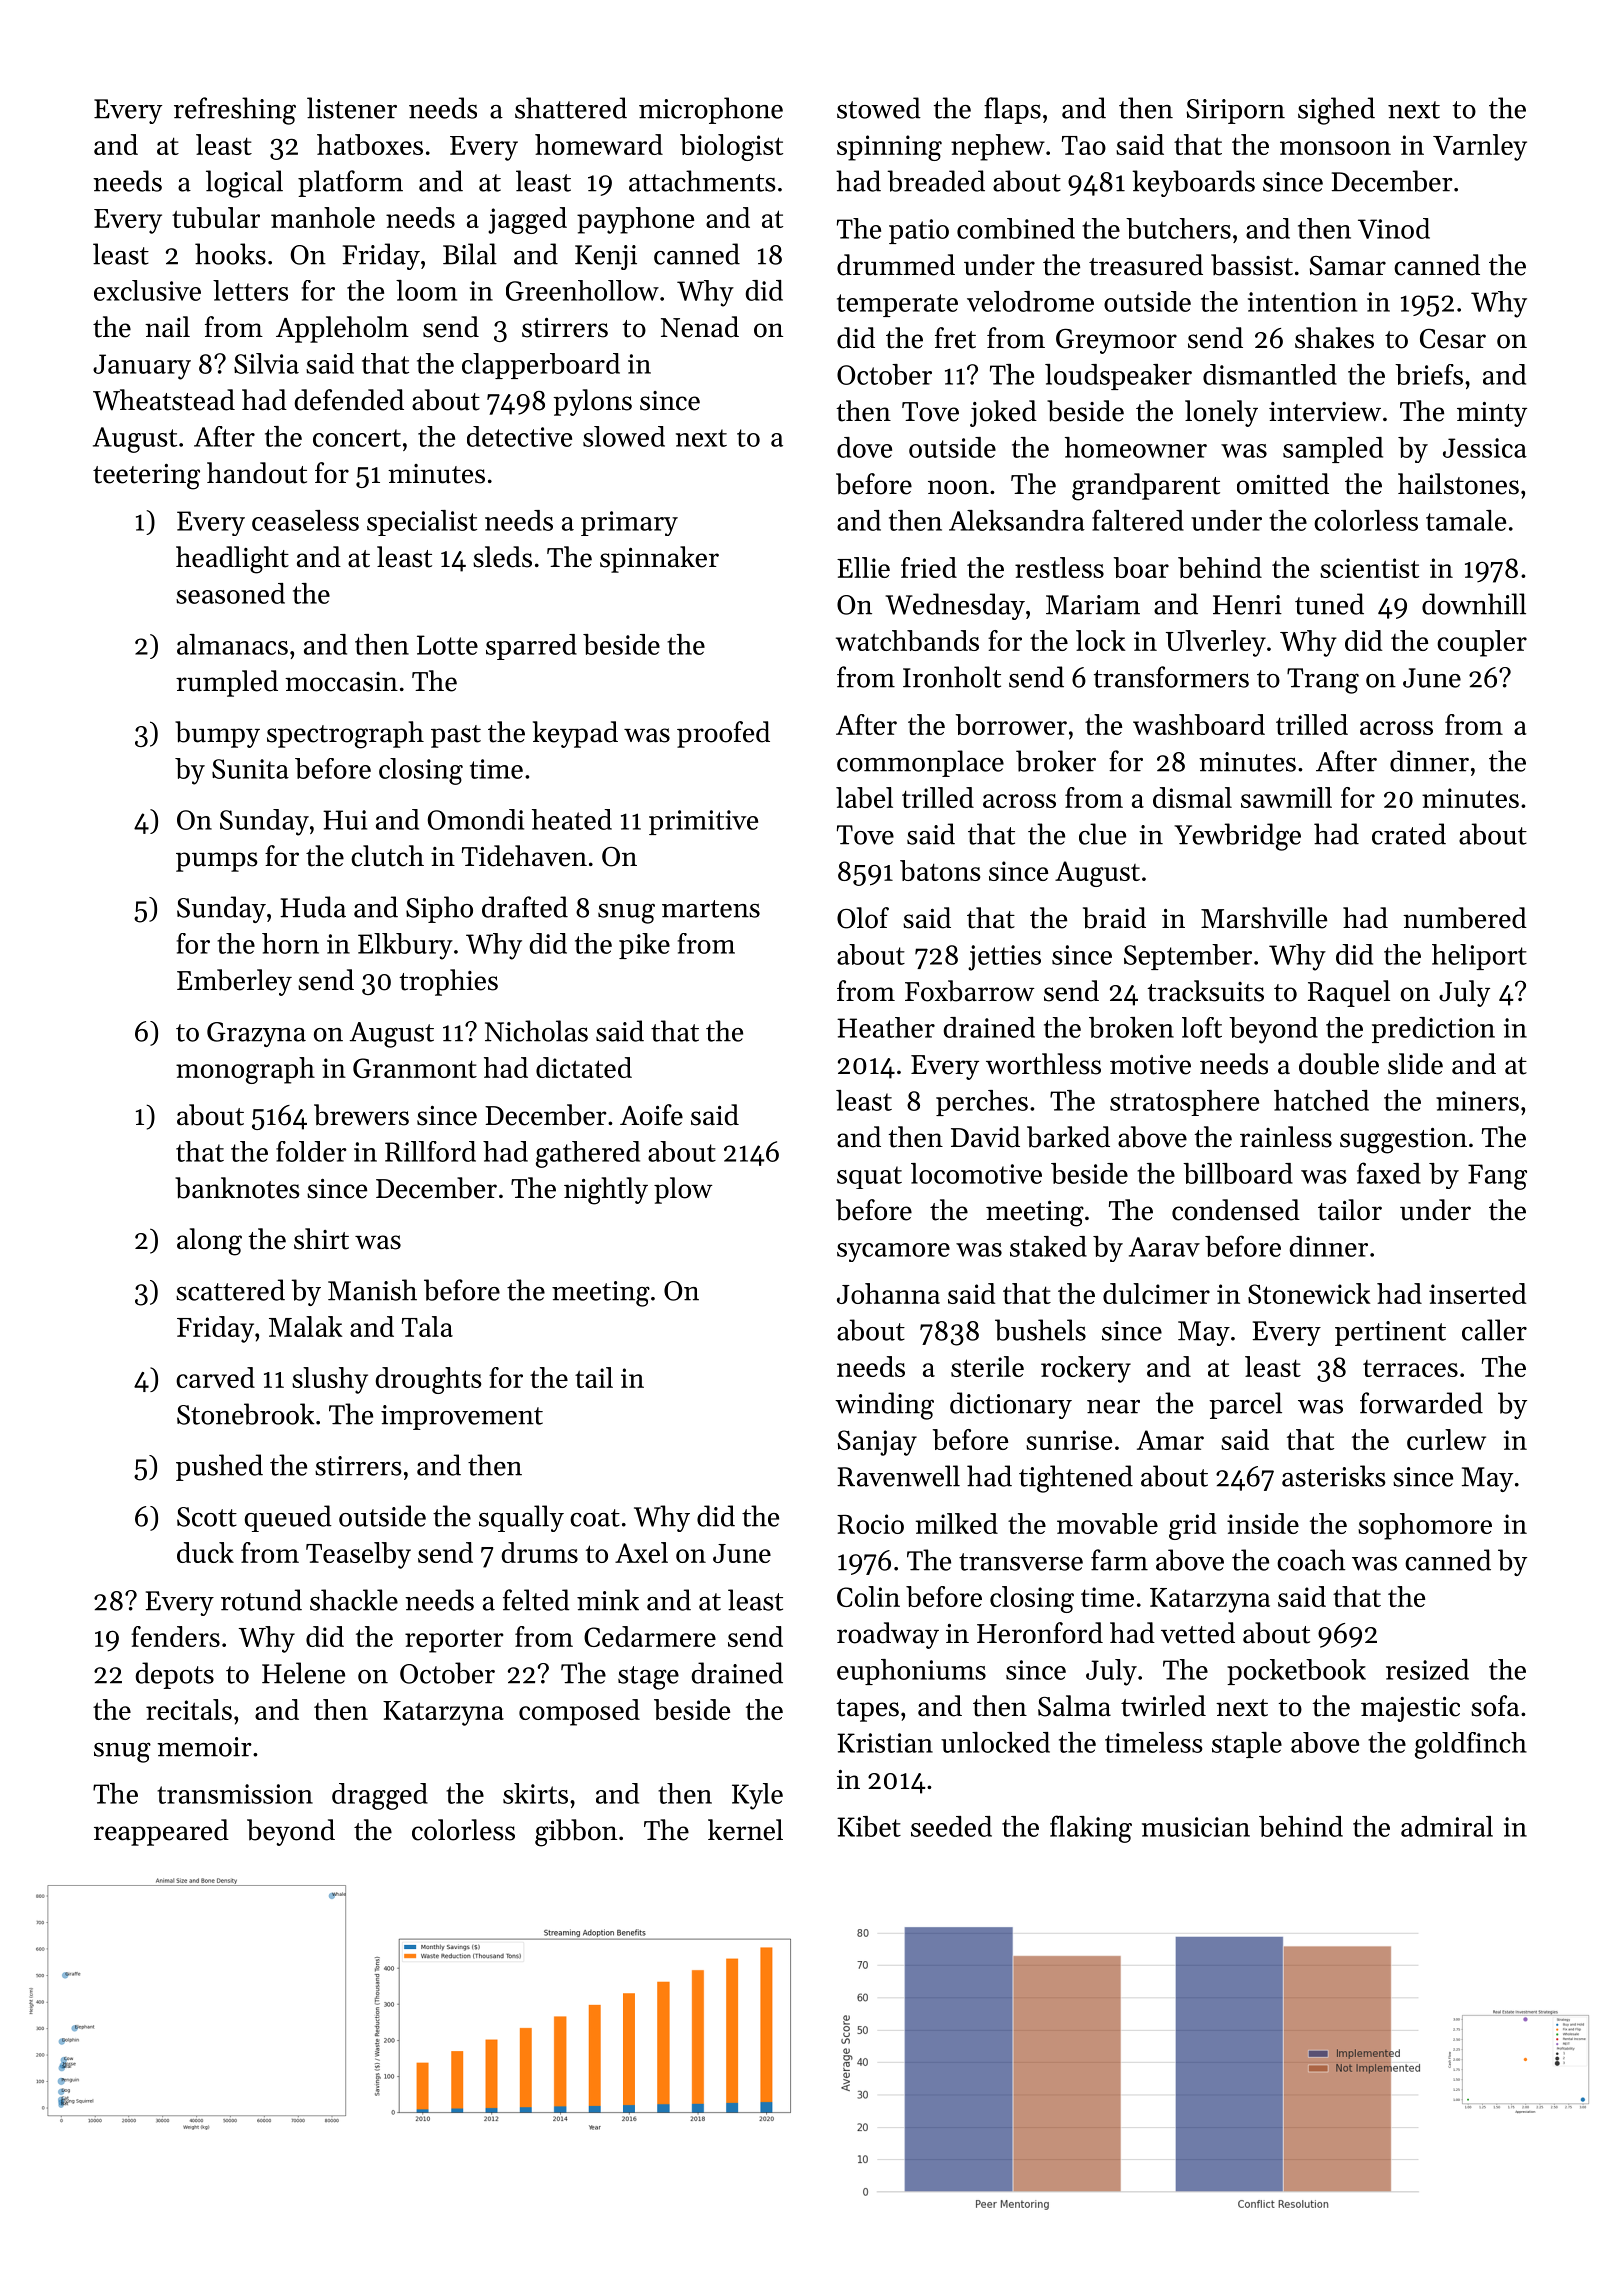  What do you see at coordinates (885, 1743) in the screenshot?
I see `Kristian` at bounding box center [885, 1743].
